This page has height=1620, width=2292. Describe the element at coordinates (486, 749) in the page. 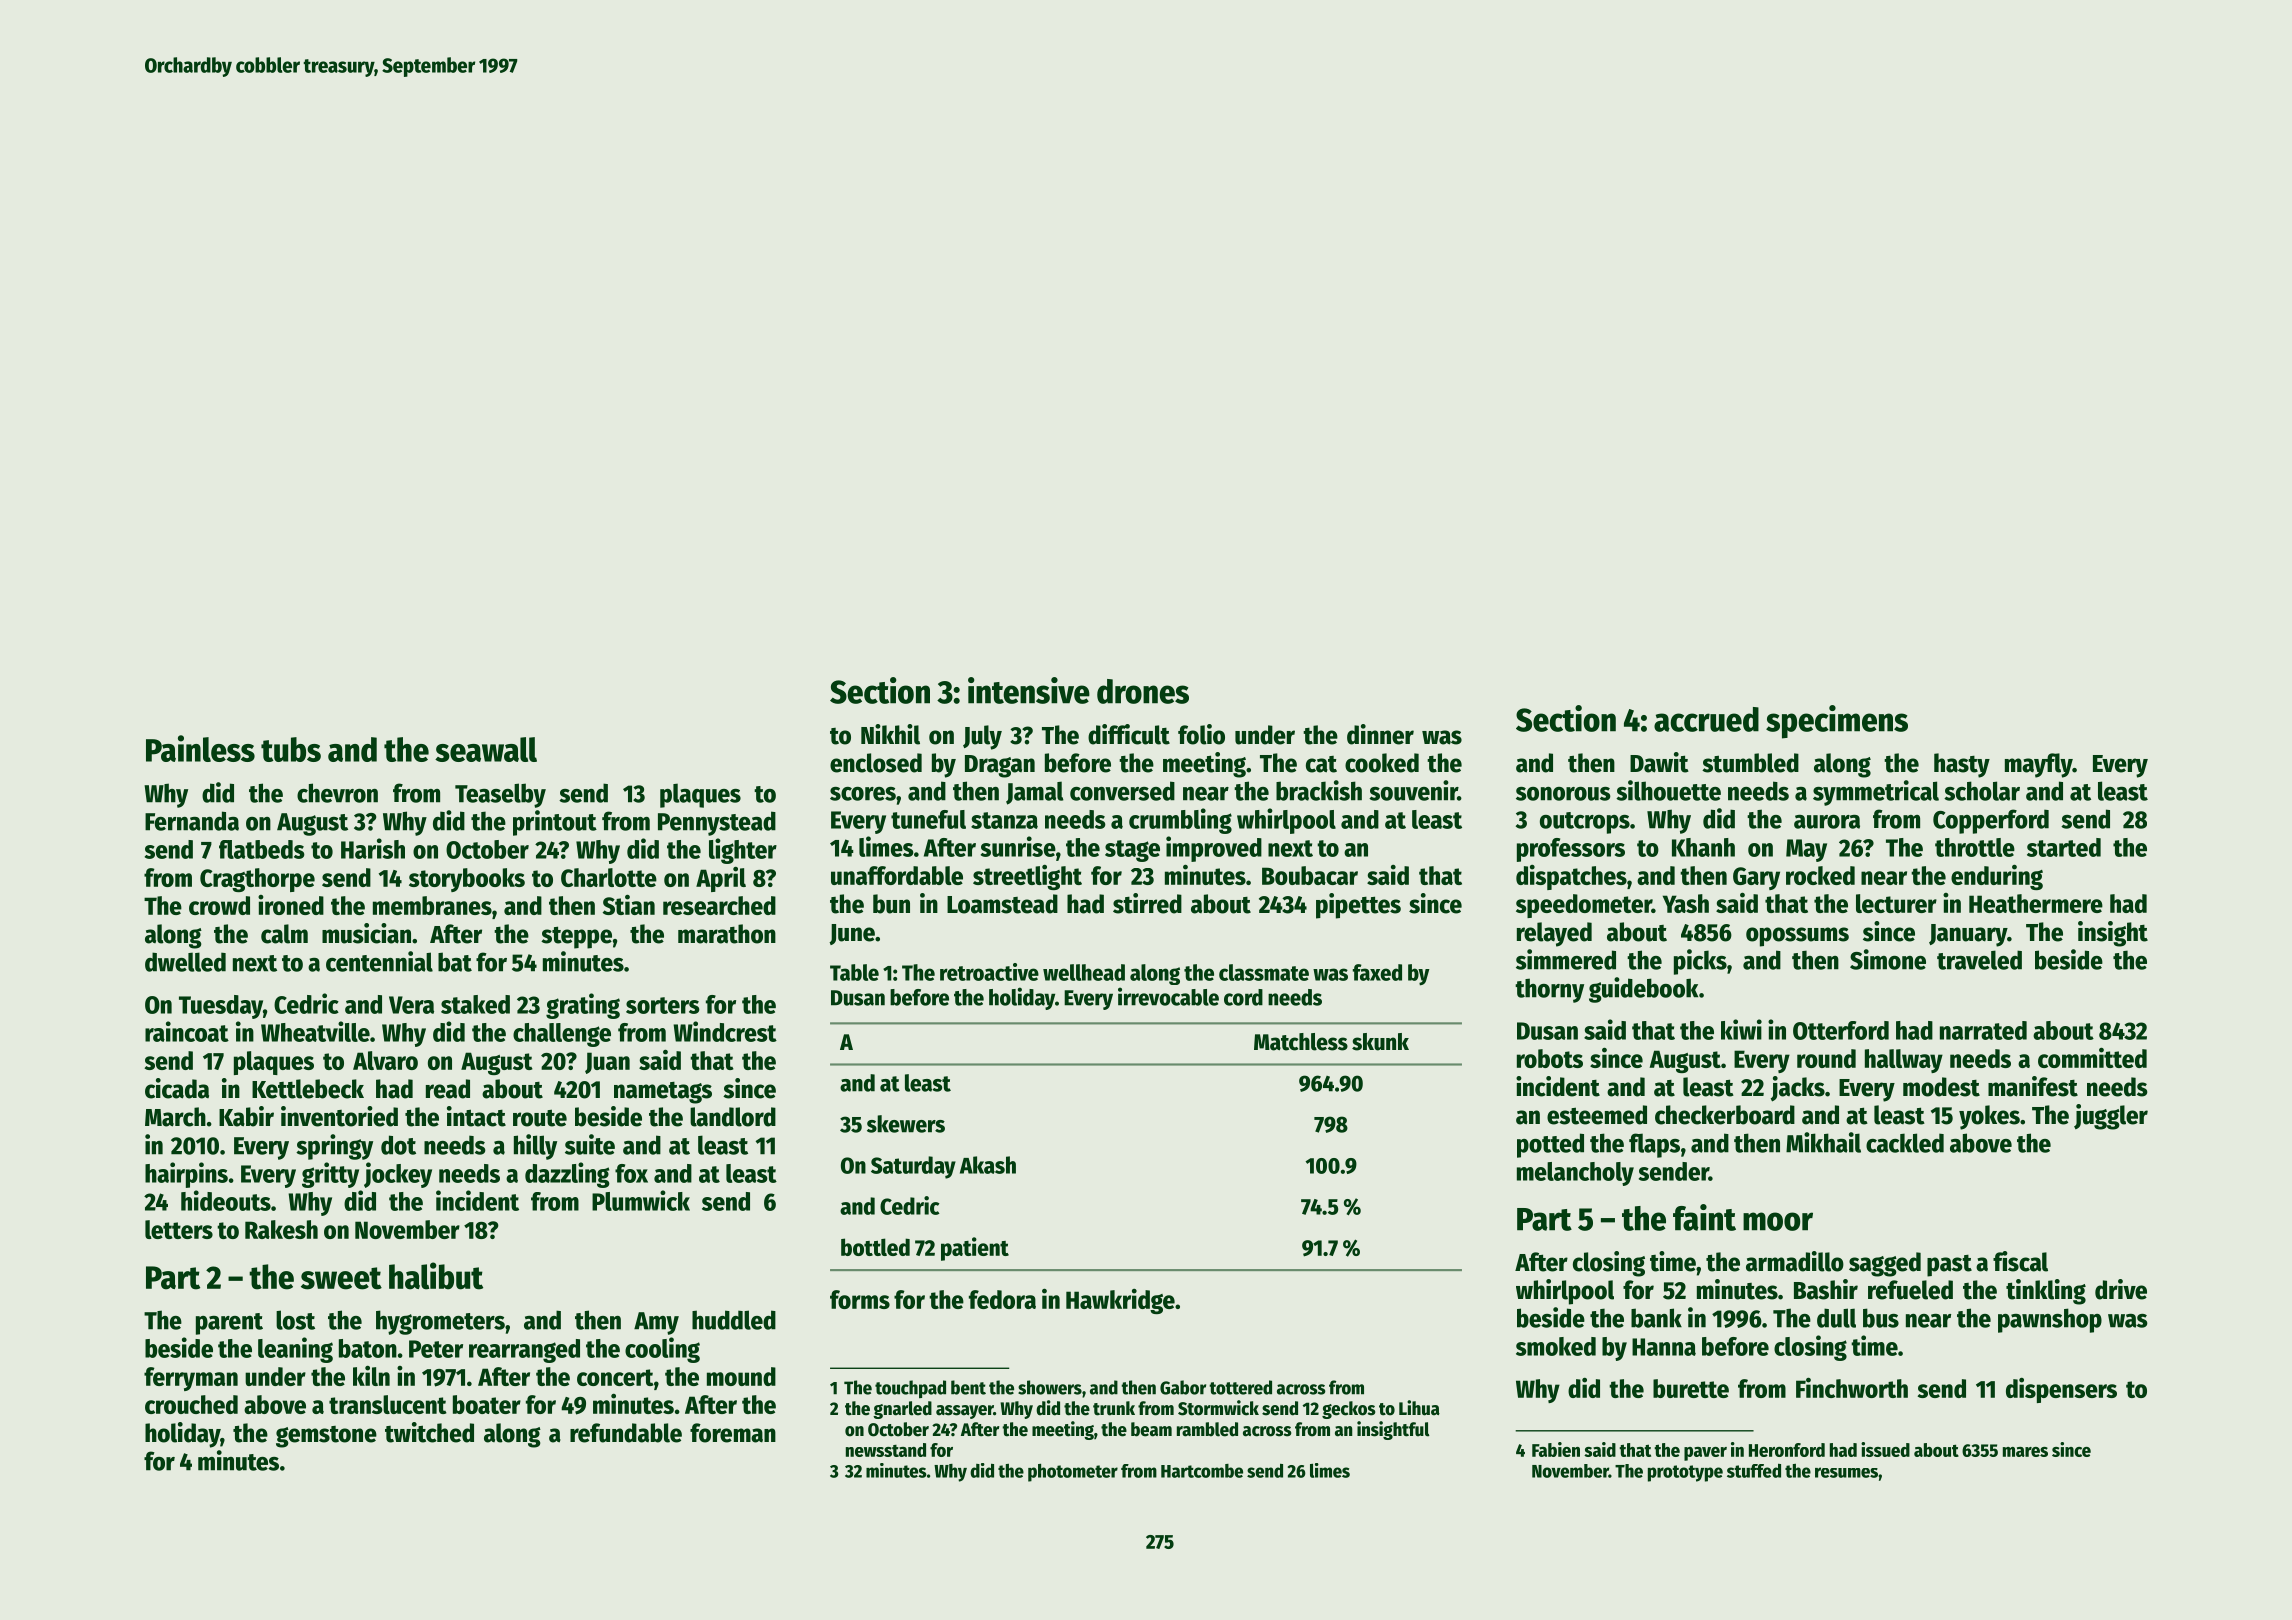

I see `seawall` at that location.
